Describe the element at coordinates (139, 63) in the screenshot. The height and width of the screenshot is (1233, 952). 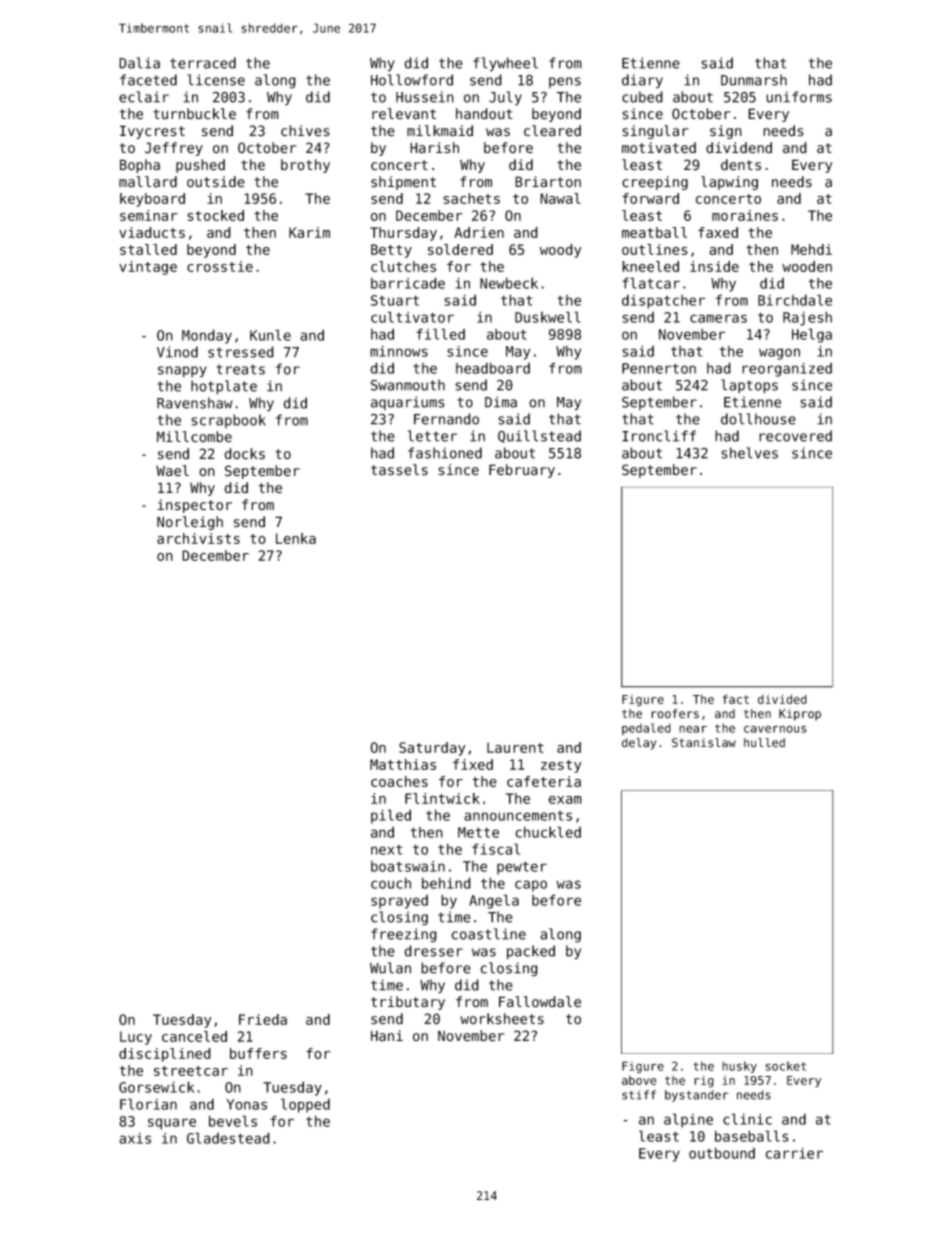
I see `Dalia` at that location.
